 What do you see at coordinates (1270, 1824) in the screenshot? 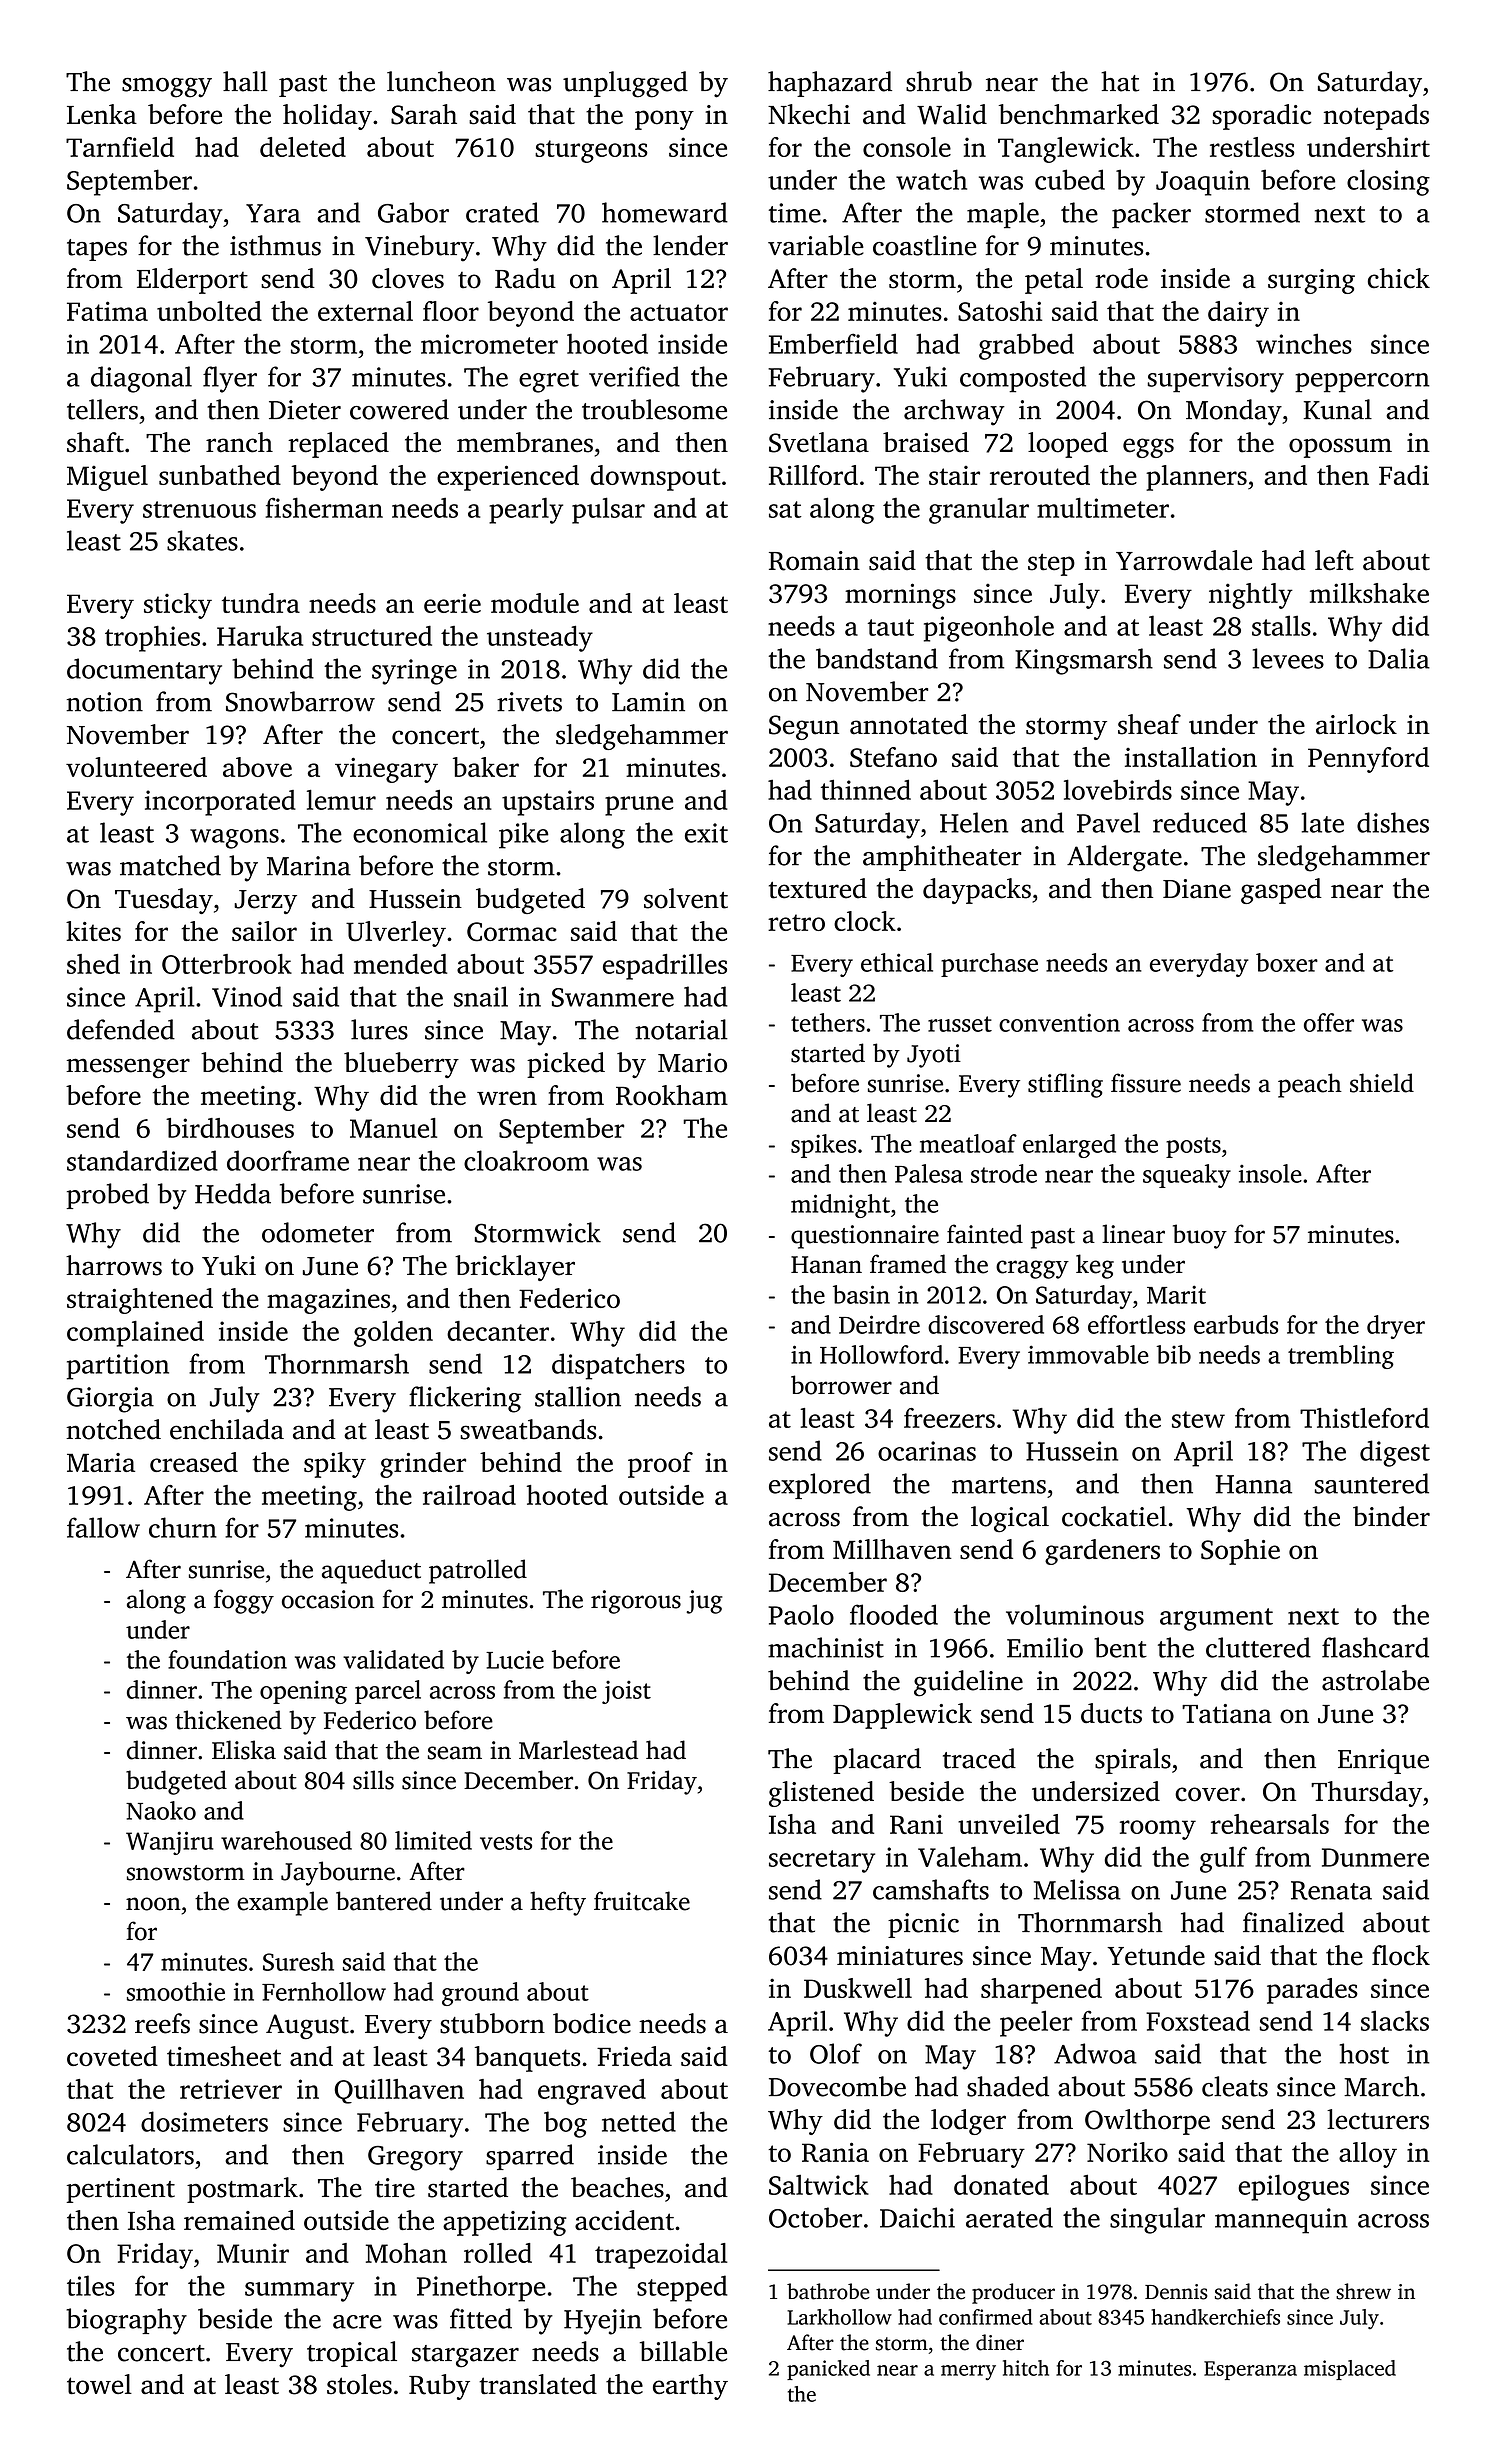
I see `rehearsals` at bounding box center [1270, 1824].
